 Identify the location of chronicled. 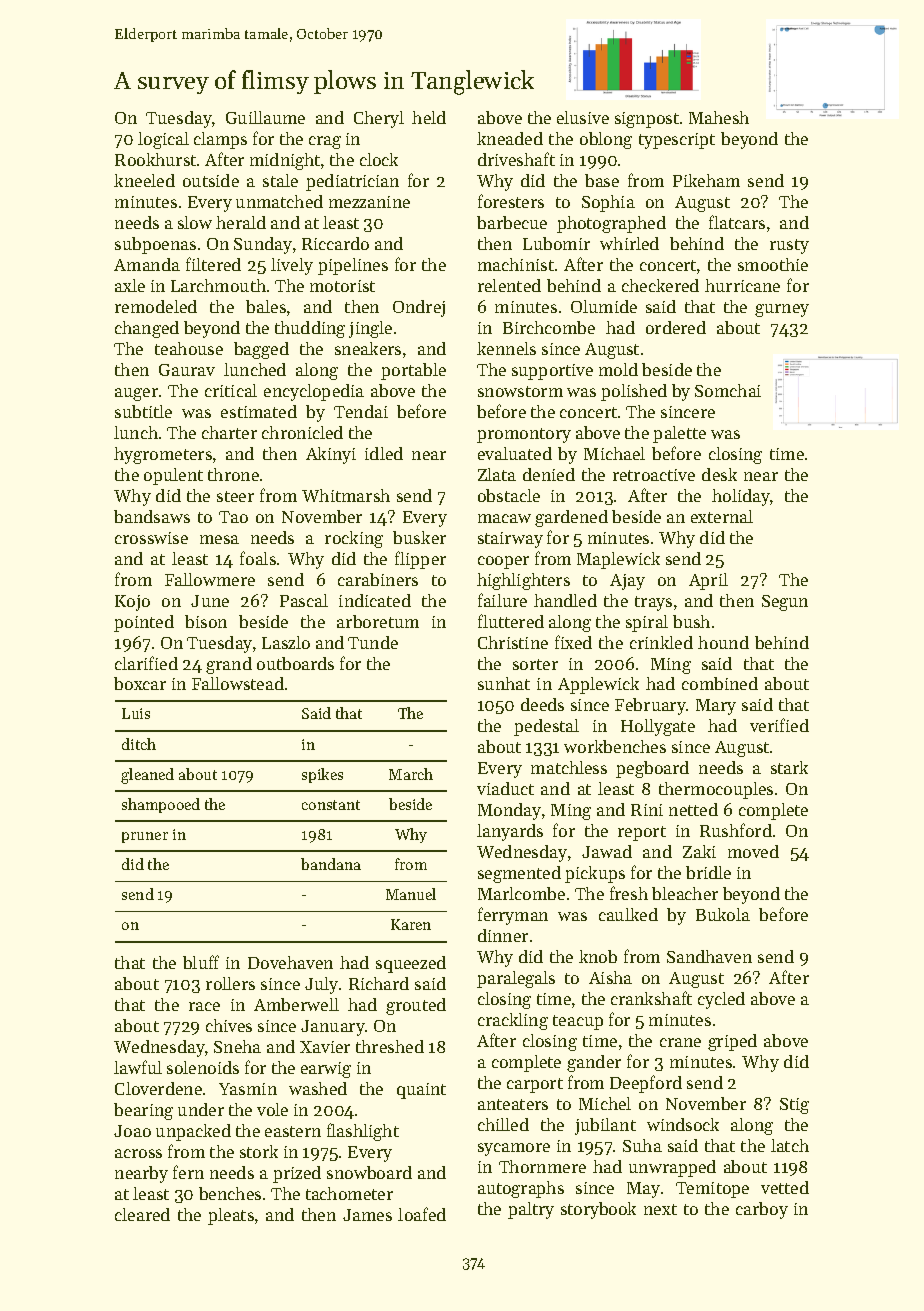
(302, 432).
